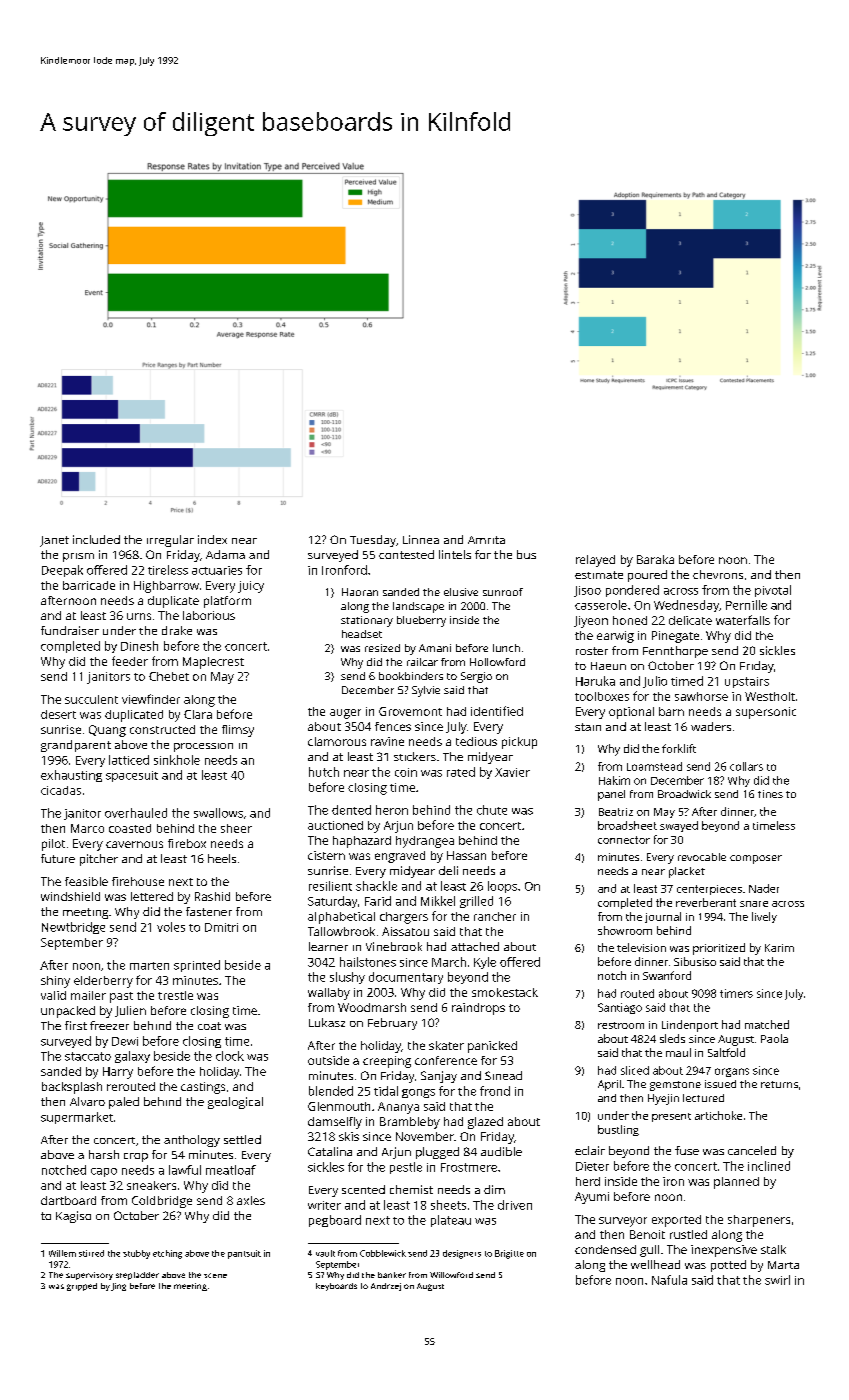 The height and width of the document is (1400, 849). Describe the element at coordinates (212, 539) in the document. I see `index` at that location.
